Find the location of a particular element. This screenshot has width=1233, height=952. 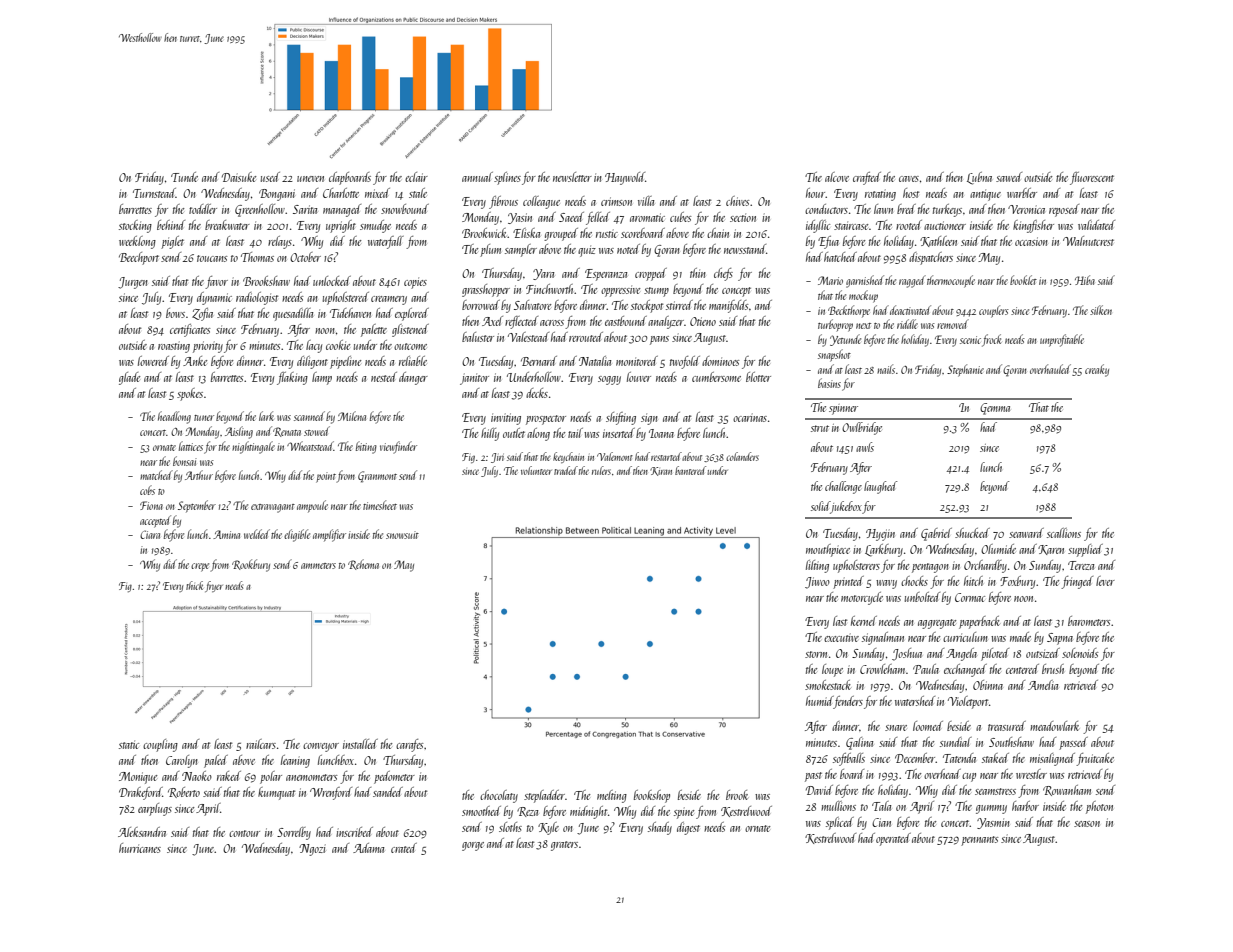

storm is located at coordinates (816, 654).
